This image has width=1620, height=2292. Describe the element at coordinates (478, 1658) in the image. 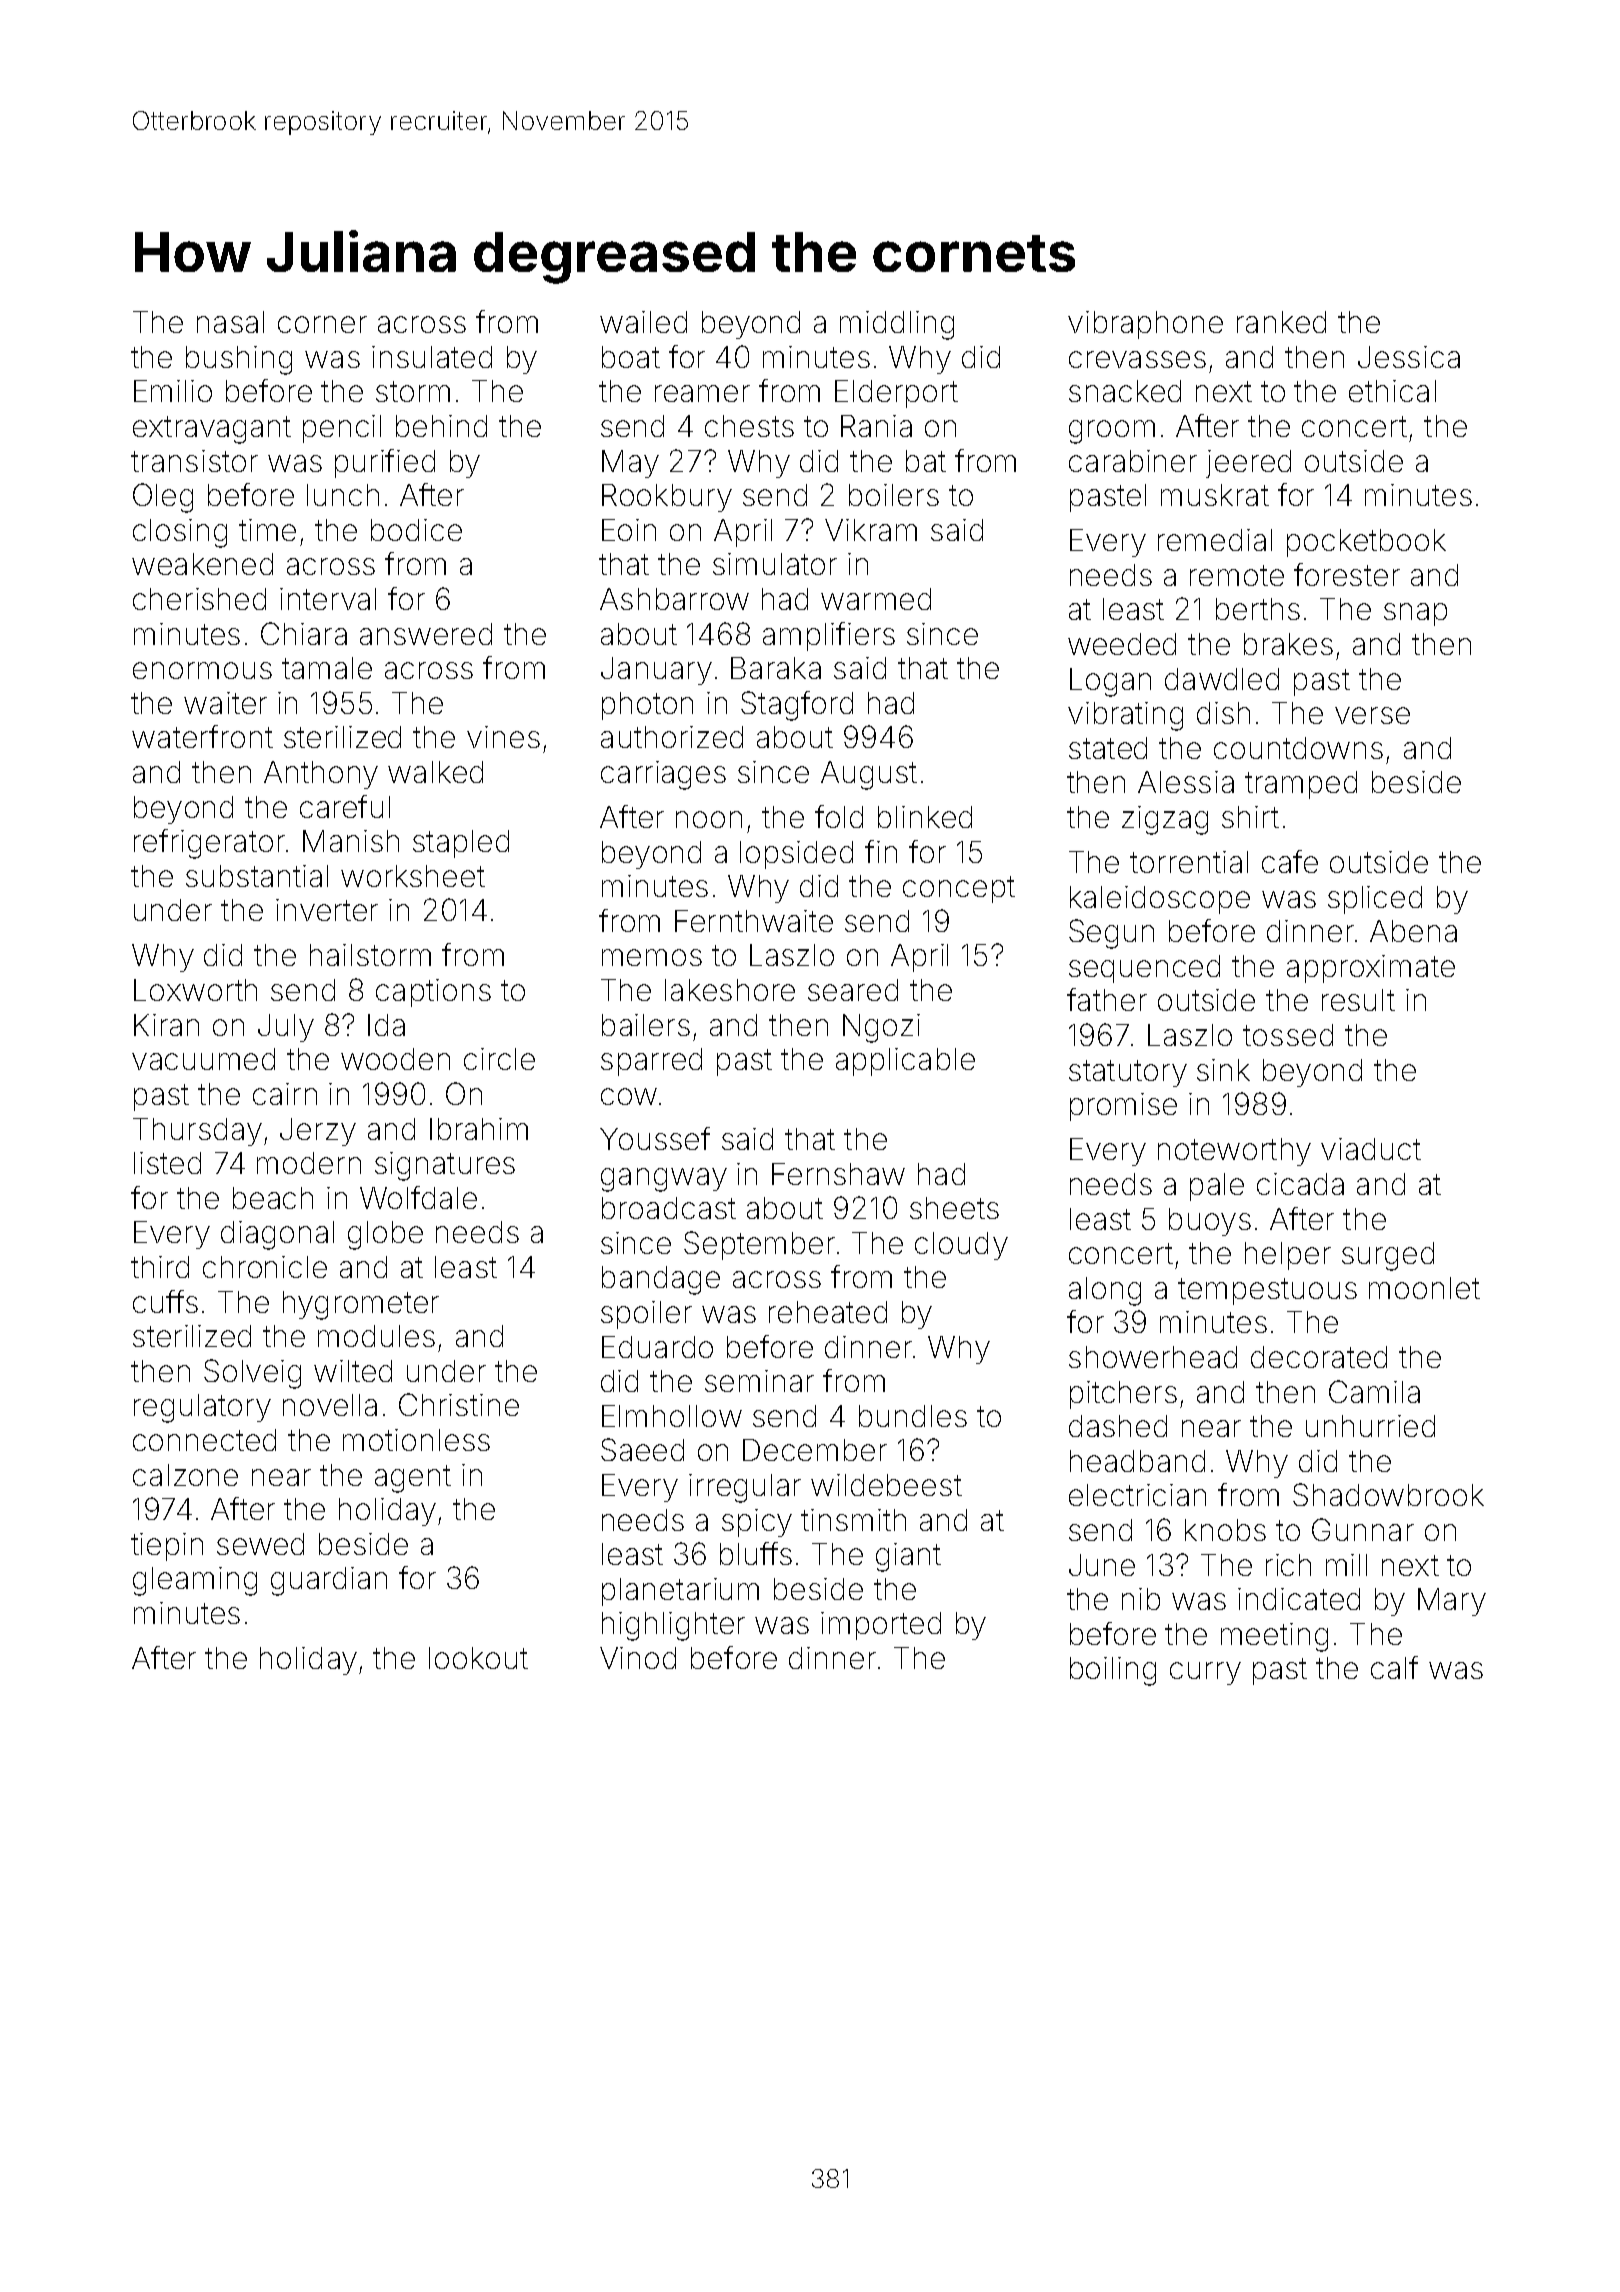

I see `lookout` at that location.
